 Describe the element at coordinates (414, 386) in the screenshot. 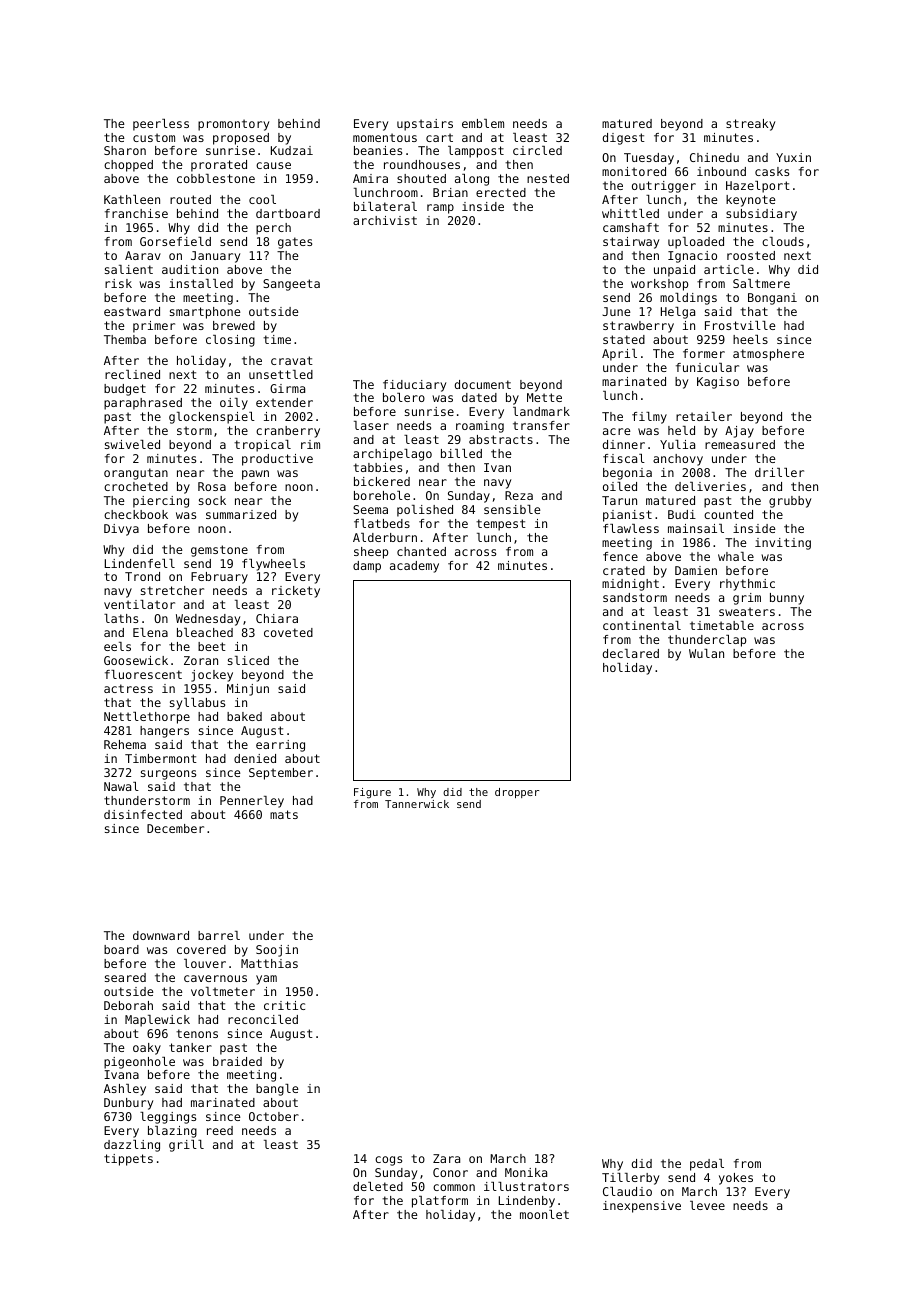

I see `fiduciary` at that location.
